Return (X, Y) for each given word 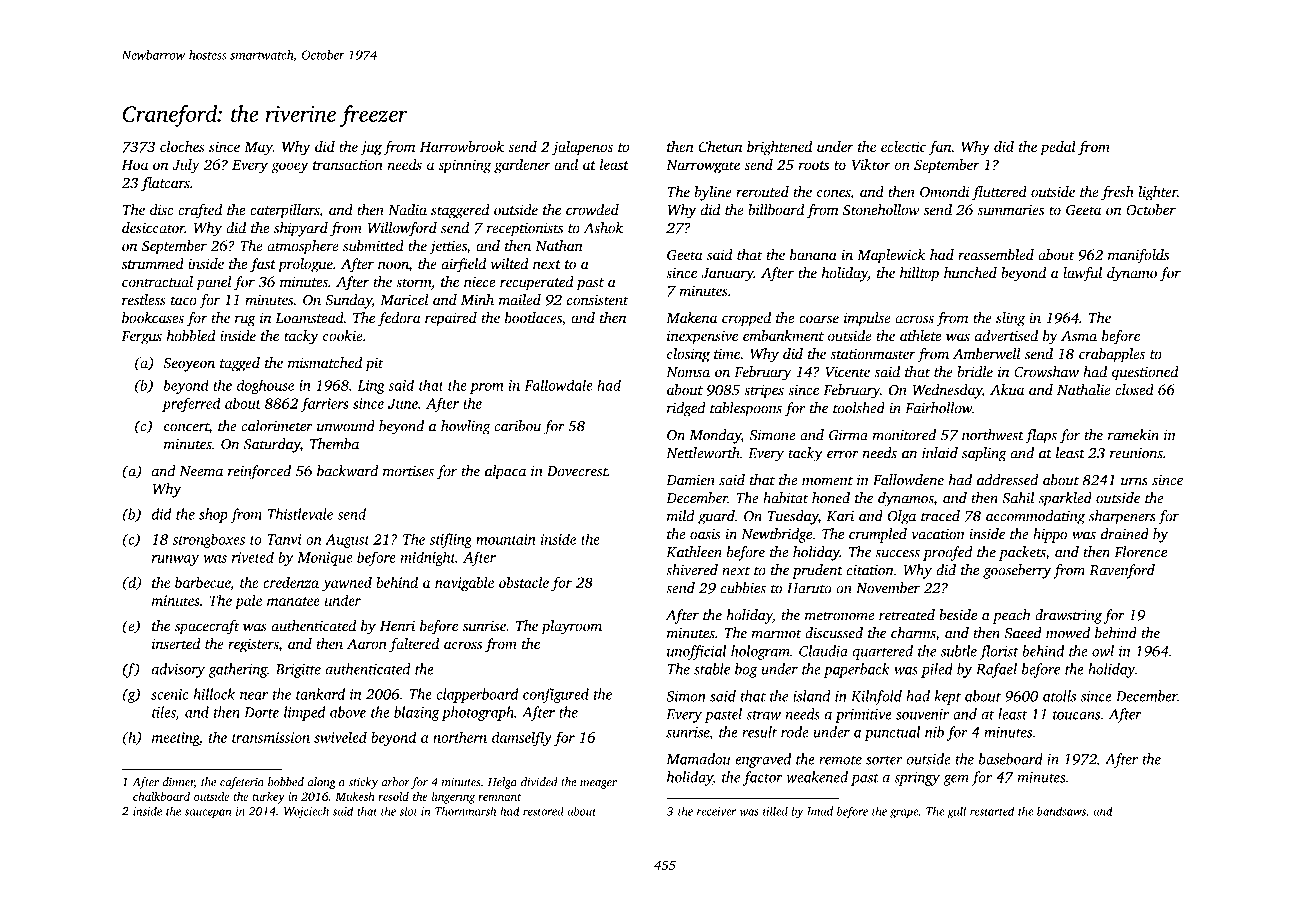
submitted (373, 246)
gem (956, 780)
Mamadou (698, 759)
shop (213, 515)
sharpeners (1122, 517)
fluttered (999, 193)
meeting (175, 739)
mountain (506, 539)
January (727, 275)
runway (175, 560)
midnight (428, 558)
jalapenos (582, 148)
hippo (1050, 535)
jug (371, 148)
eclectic (903, 146)
